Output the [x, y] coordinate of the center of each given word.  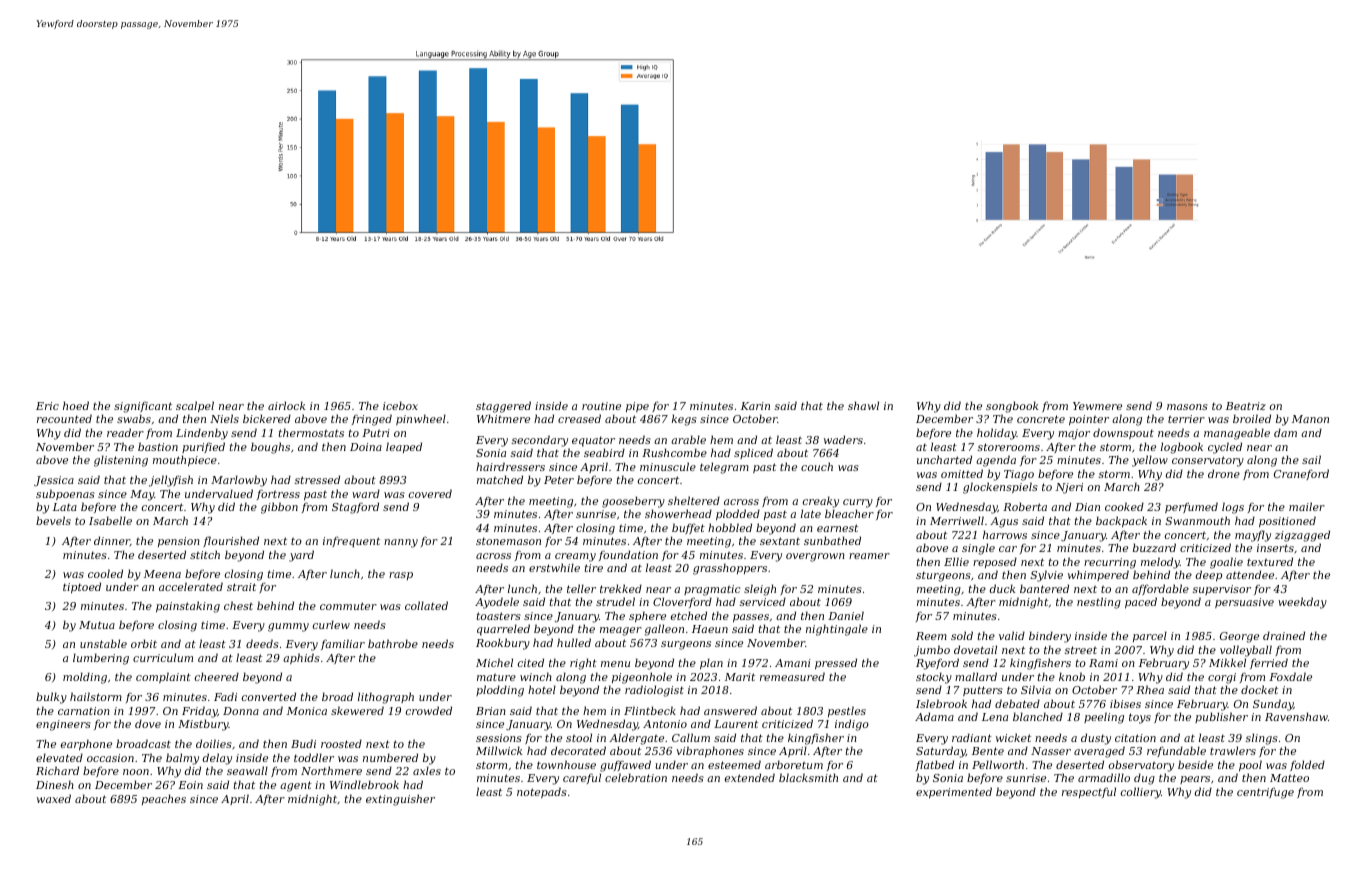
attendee [1250, 574]
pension [179, 542]
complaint [163, 677]
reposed [995, 562]
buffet [688, 528]
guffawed [625, 766]
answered [730, 710]
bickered [267, 418]
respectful [1089, 792]
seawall [247, 770]
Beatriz [1246, 406]
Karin [755, 406]
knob [1072, 676]
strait [241, 587]
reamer [869, 556]
